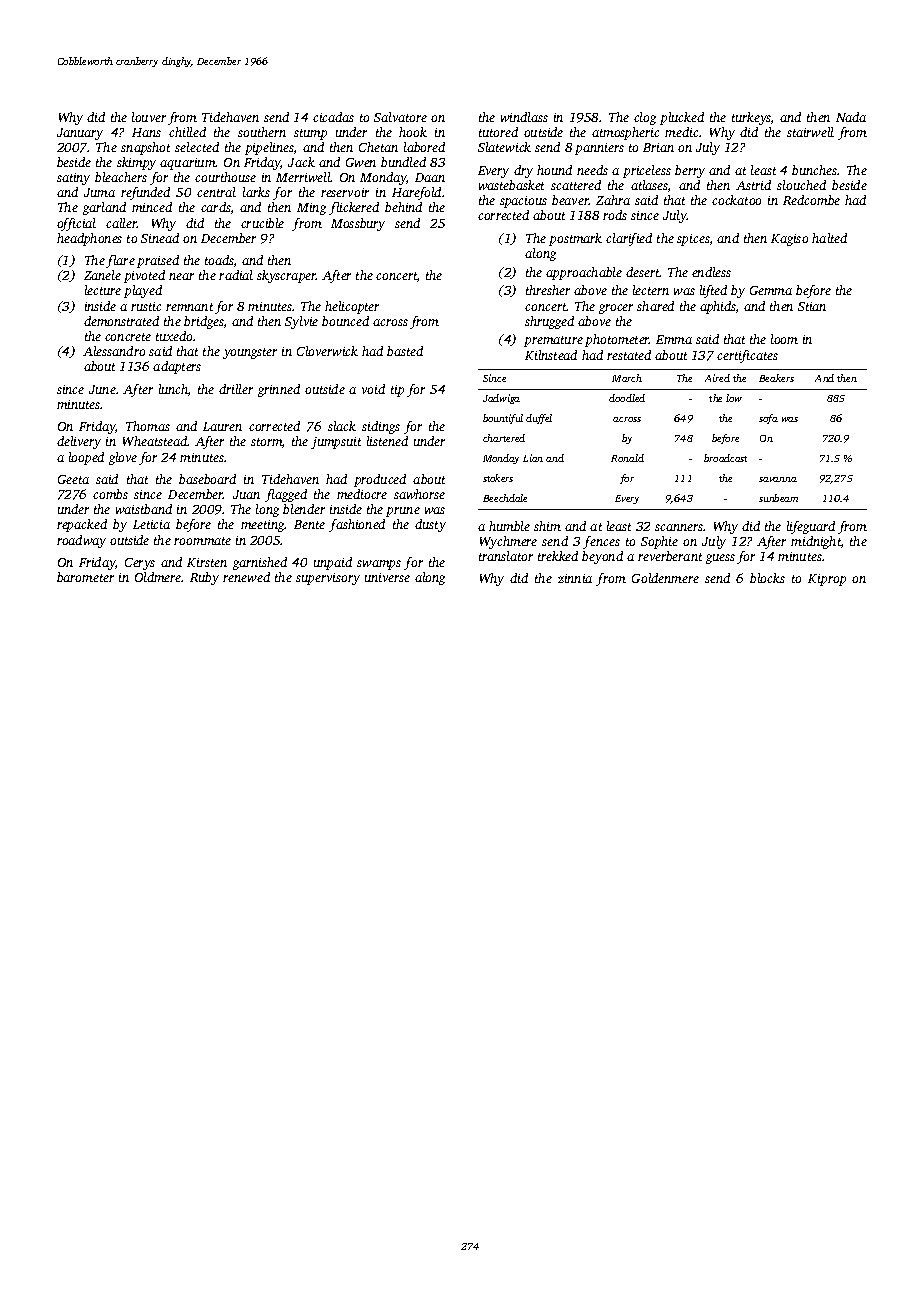 Image resolution: width=924 pixels, height=1308 pixels. I want to click on combs, so click(110, 494).
